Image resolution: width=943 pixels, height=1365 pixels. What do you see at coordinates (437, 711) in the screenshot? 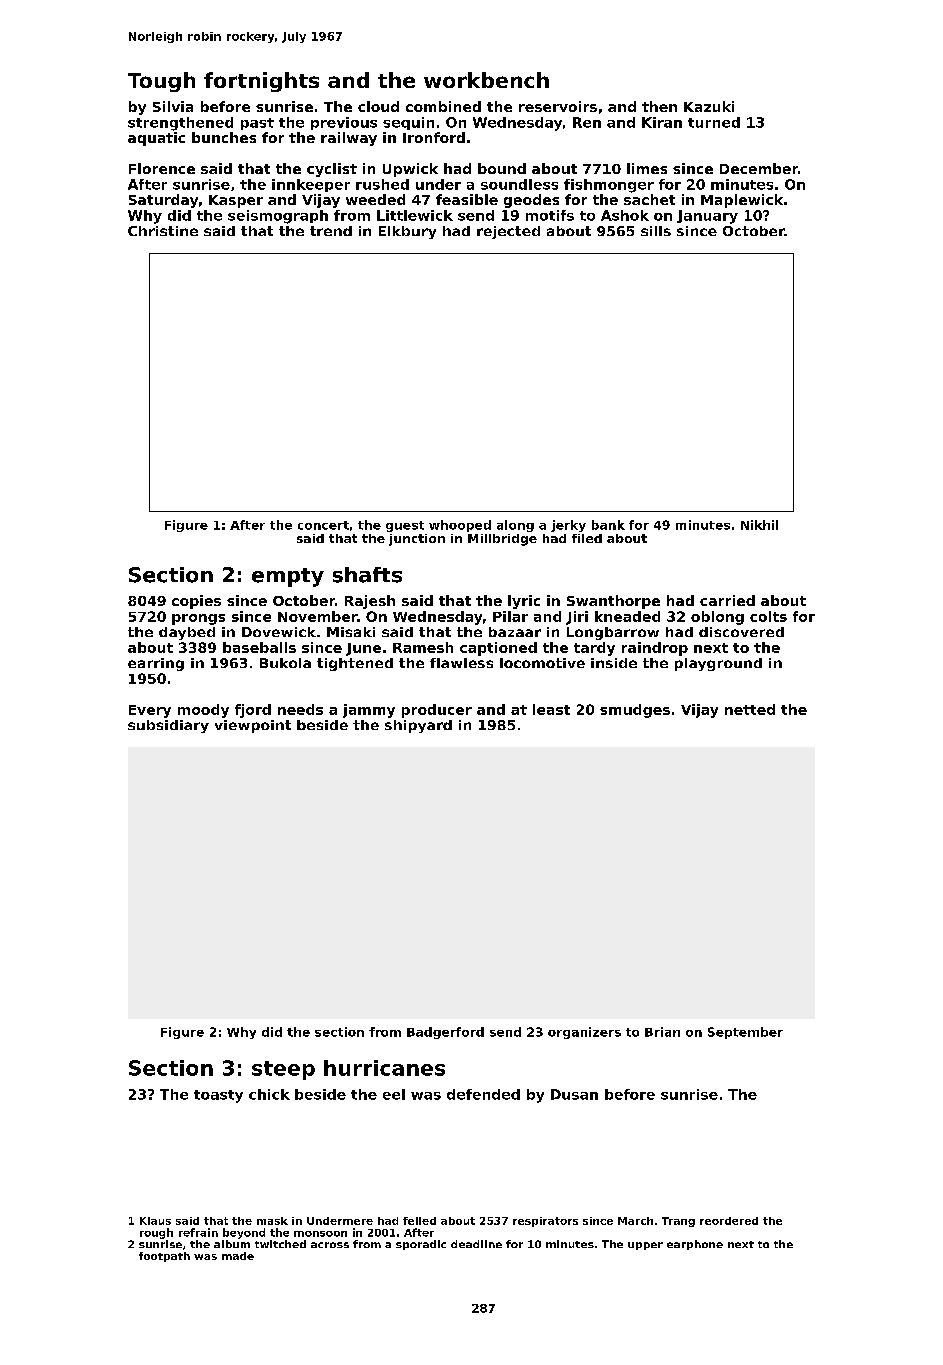
I see `producer` at bounding box center [437, 711].
